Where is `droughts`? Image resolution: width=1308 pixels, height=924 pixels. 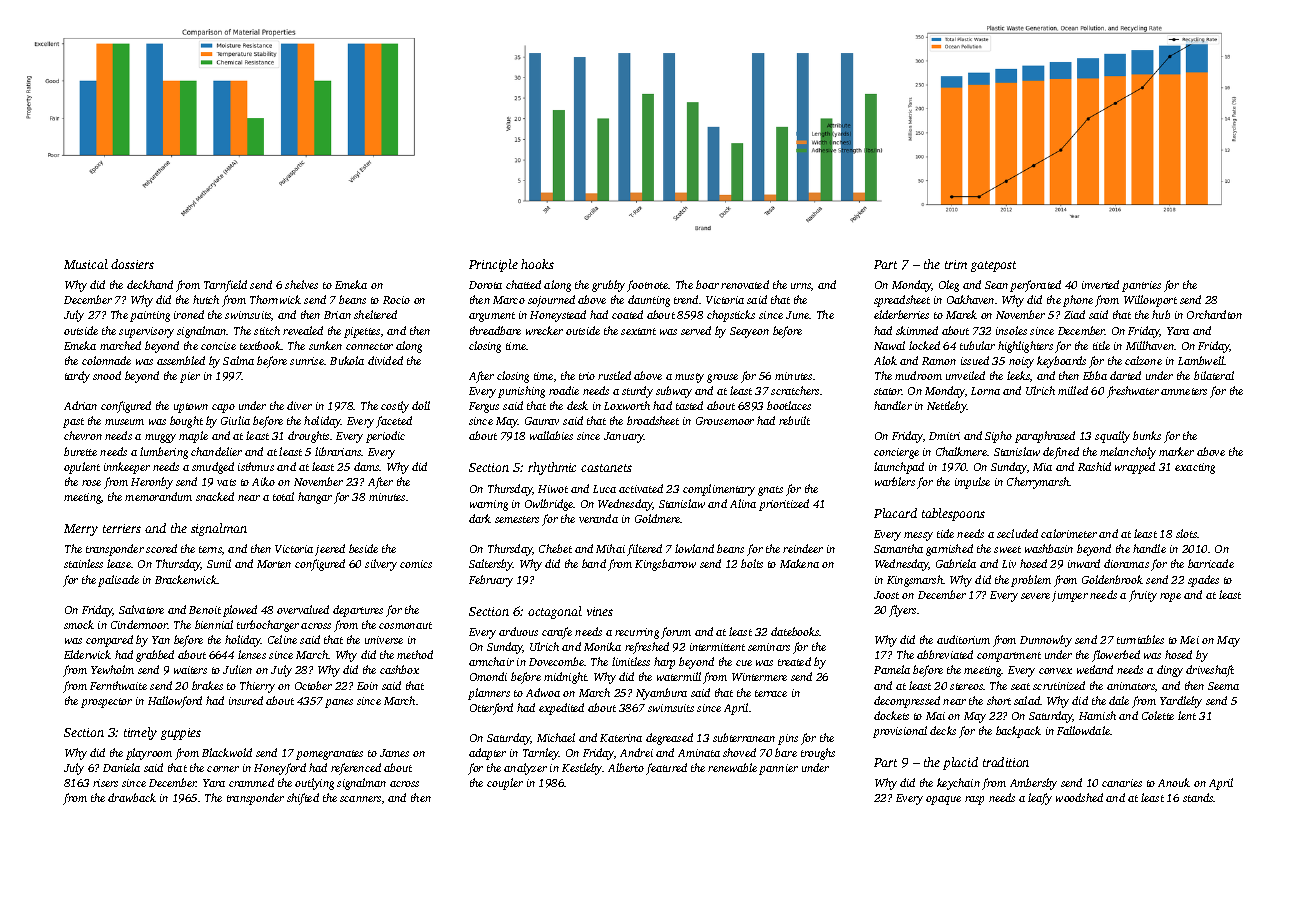
droughts is located at coordinates (308, 437).
